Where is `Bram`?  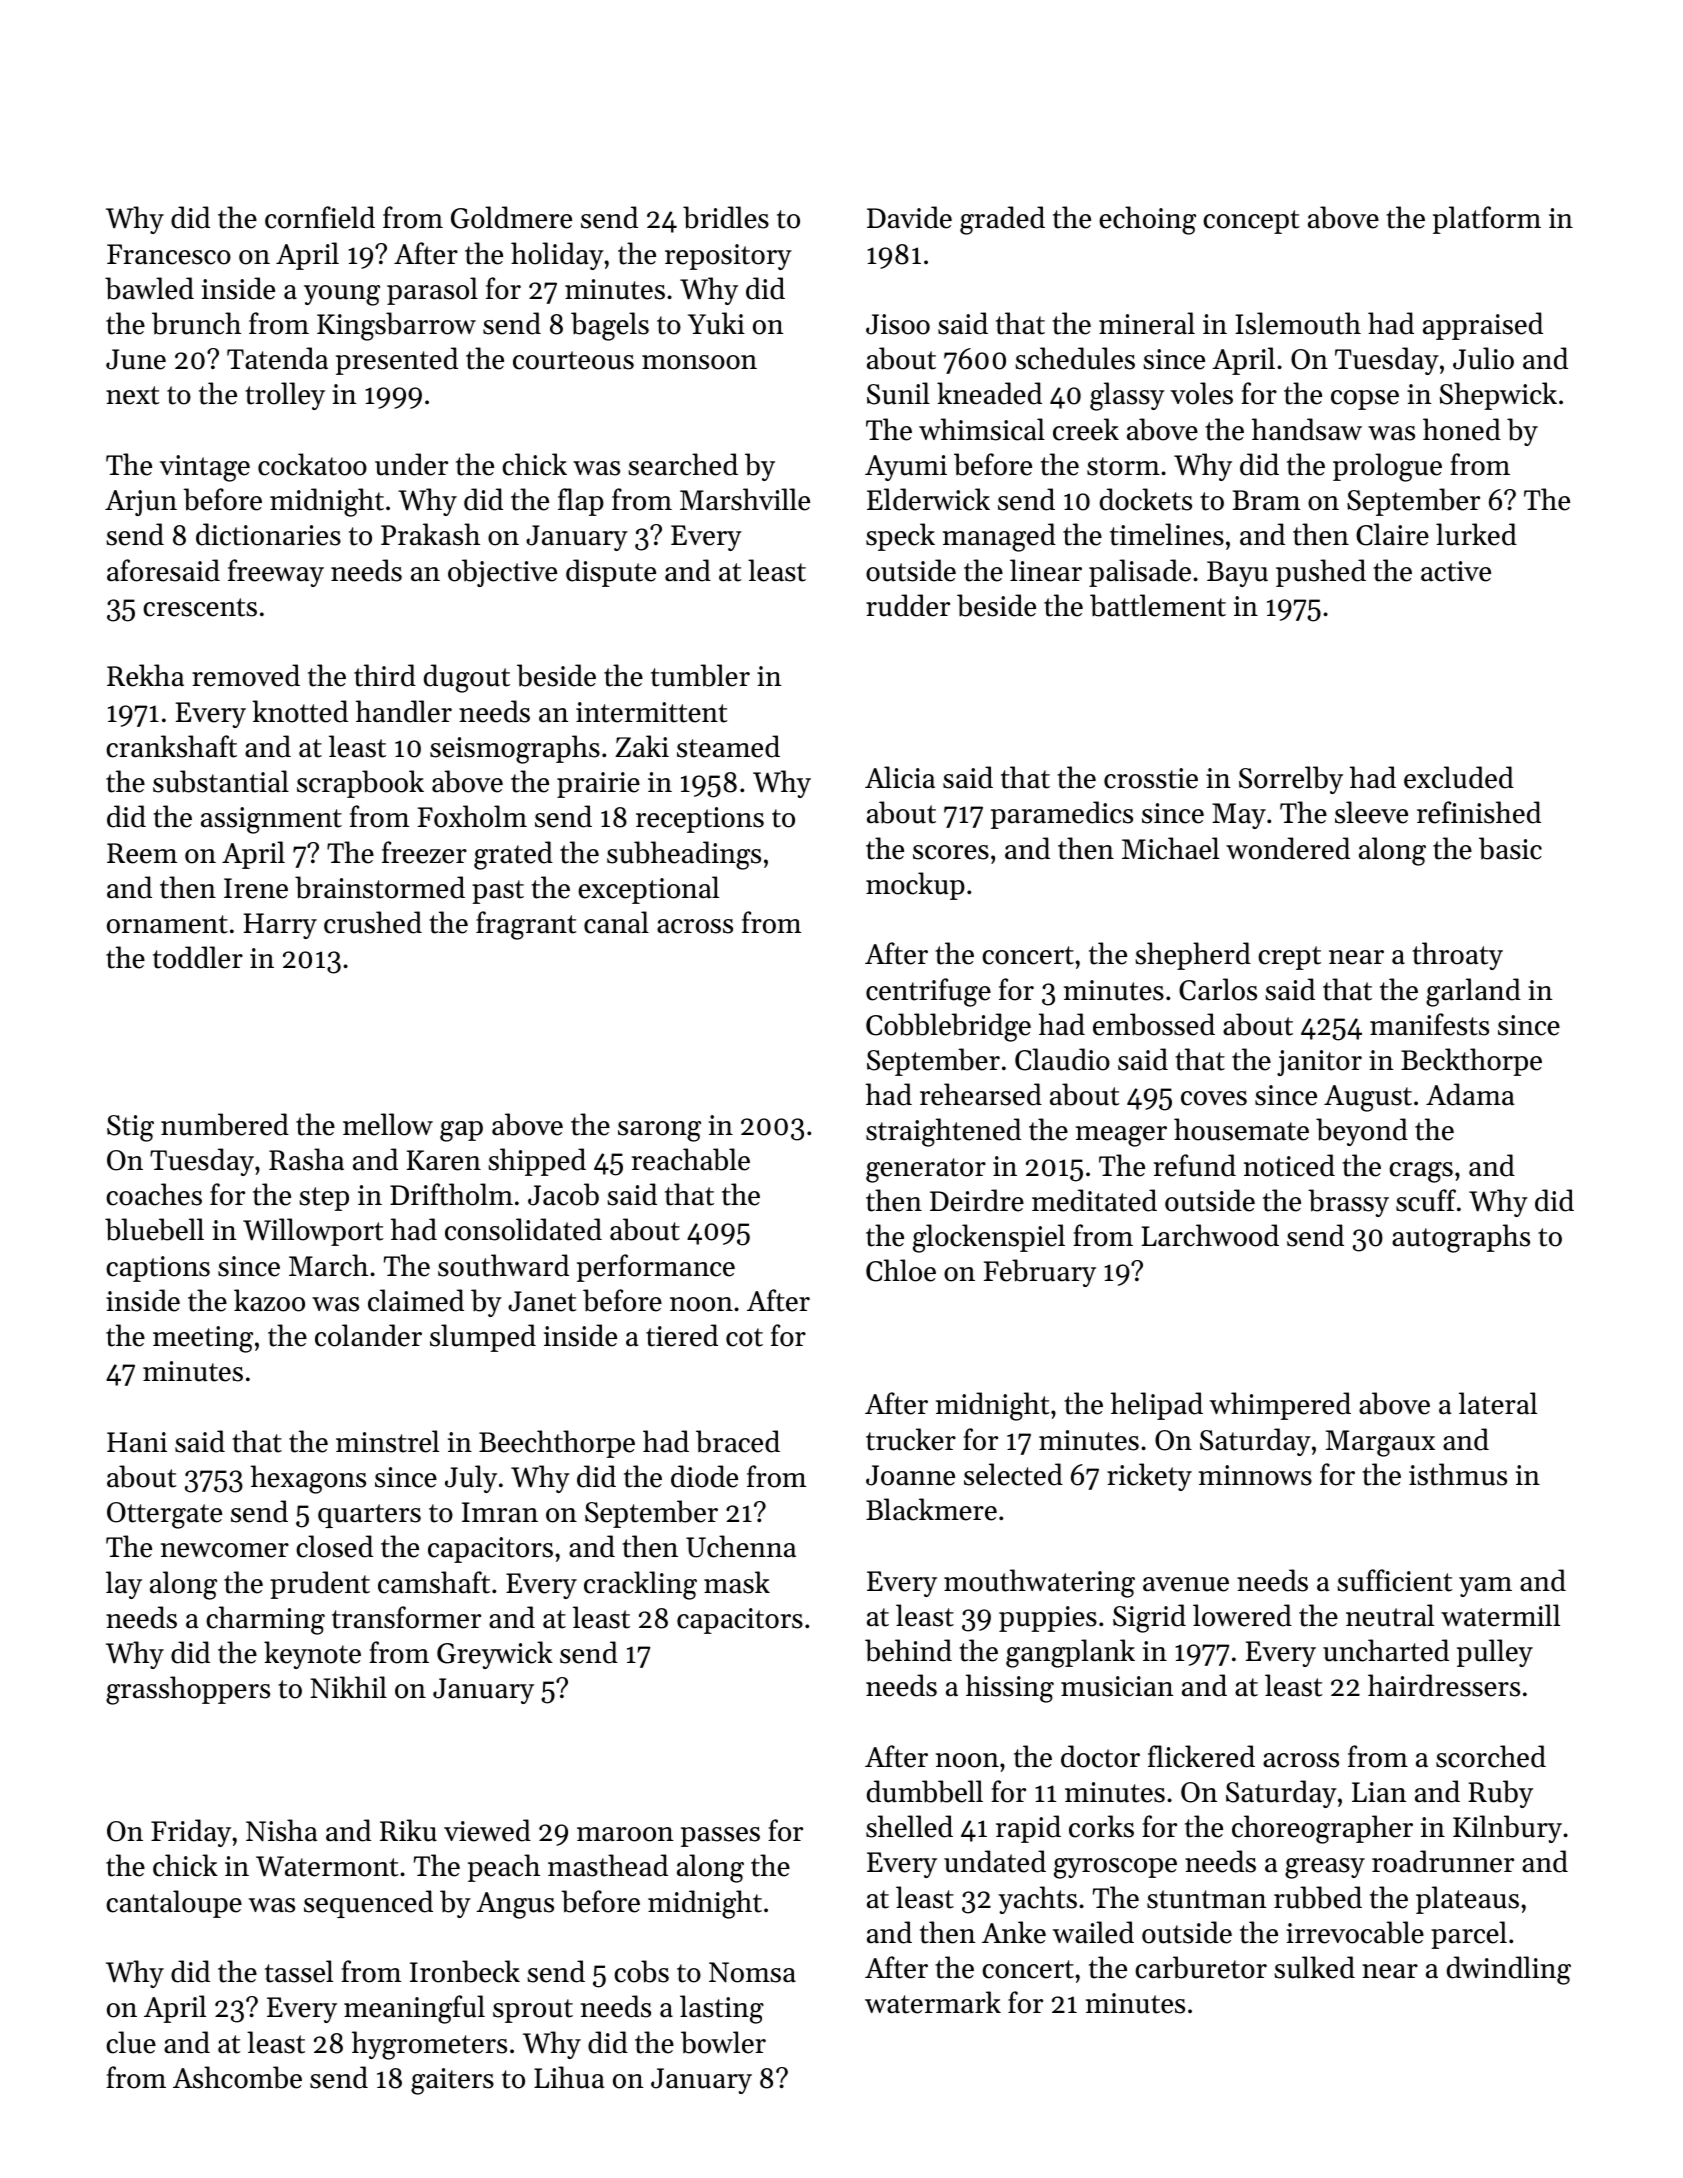
Bram is located at coordinates (1266, 500).
